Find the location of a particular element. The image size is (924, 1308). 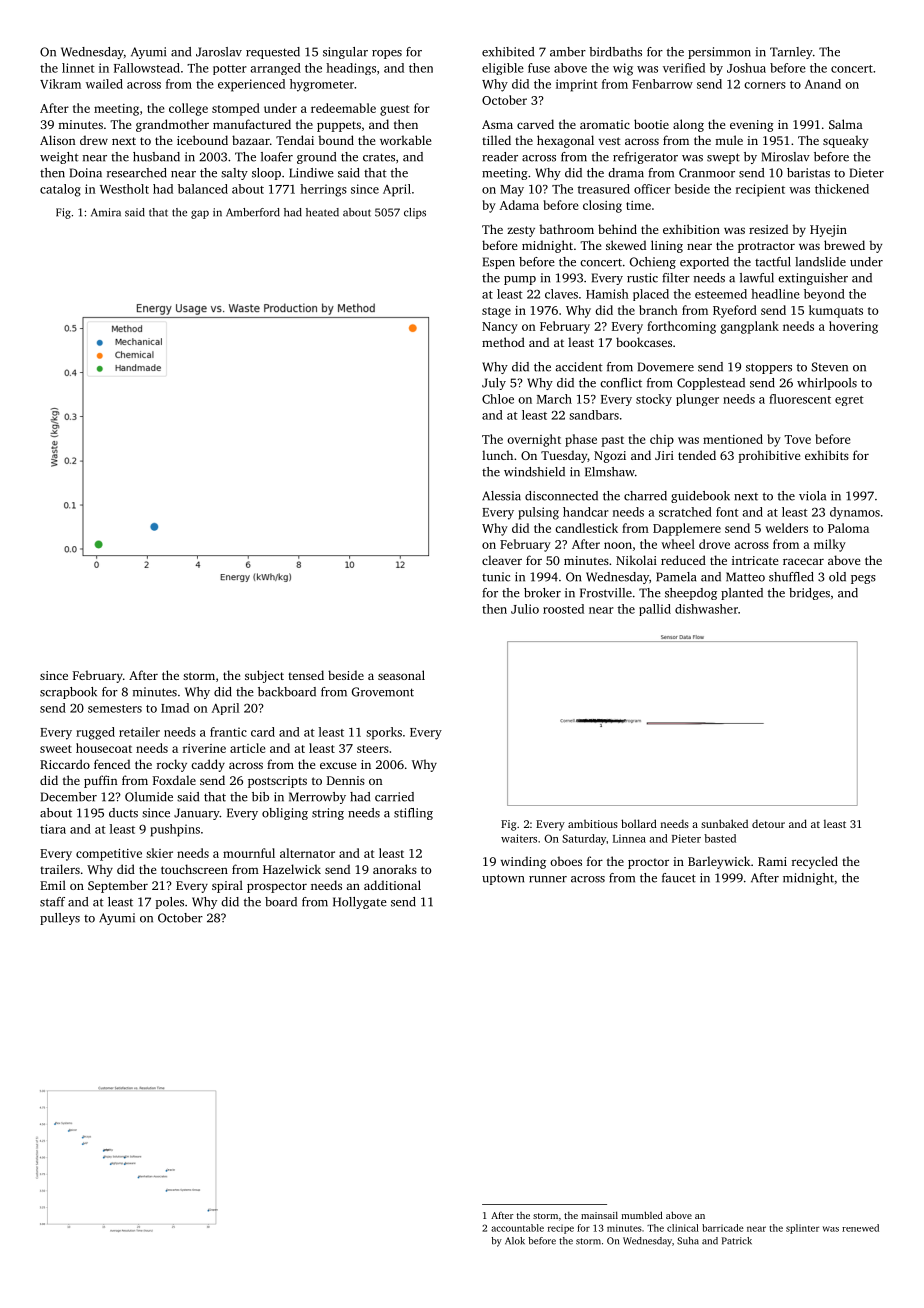

Chloe is located at coordinates (498, 399).
